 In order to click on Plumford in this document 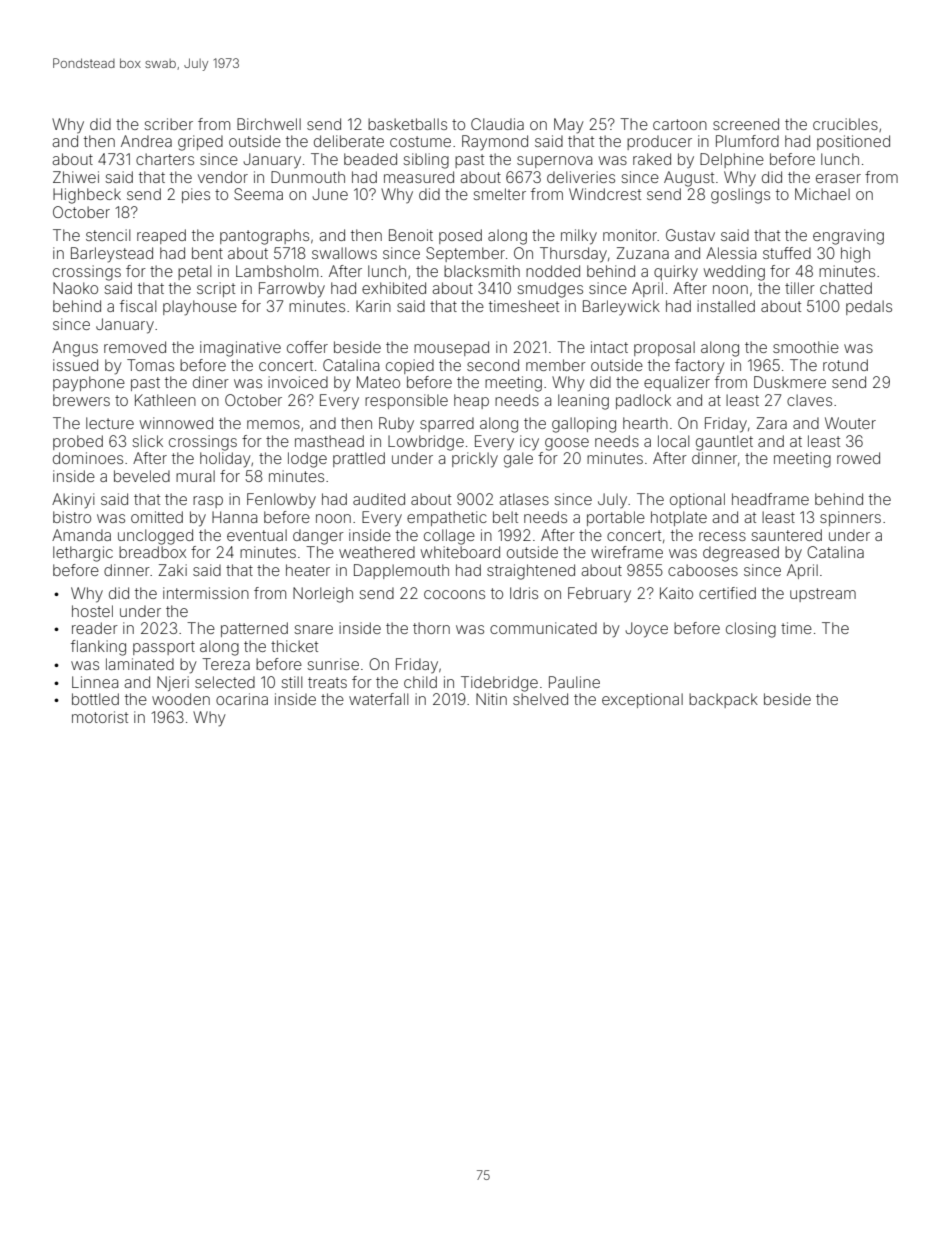, I will do `click(747, 141)`.
